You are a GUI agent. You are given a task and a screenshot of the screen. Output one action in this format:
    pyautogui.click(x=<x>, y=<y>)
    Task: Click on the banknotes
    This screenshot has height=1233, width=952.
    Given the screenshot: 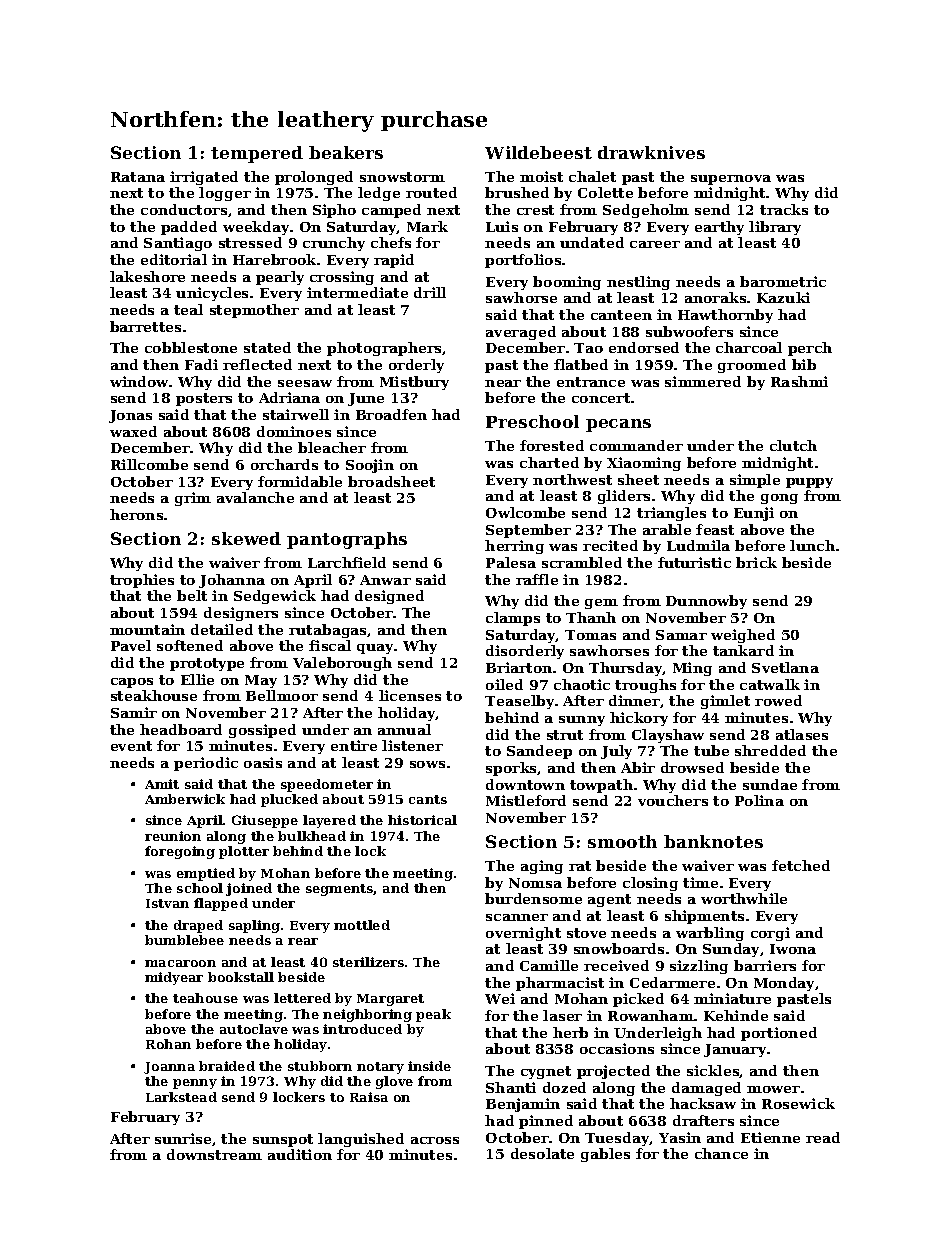 What is the action you would take?
    pyautogui.click(x=713, y=841)
